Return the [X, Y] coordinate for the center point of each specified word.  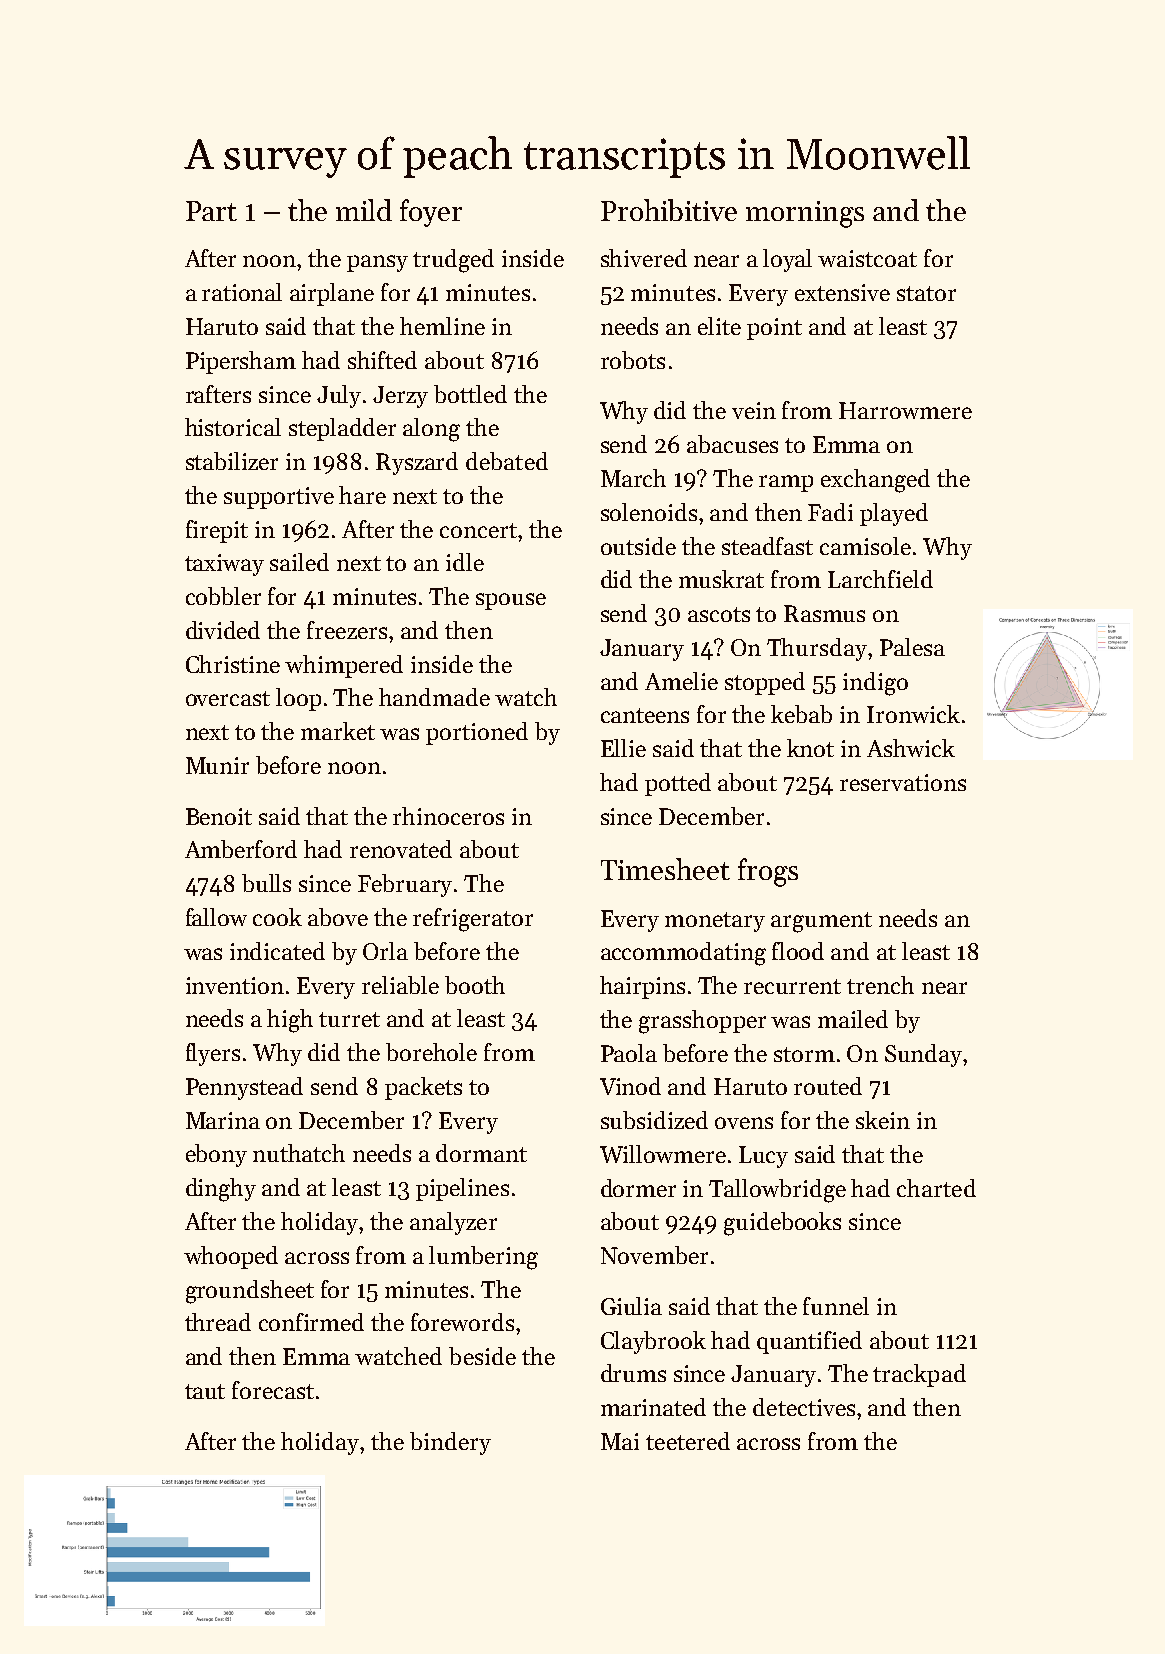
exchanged [875, 481]
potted [678, 784]
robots [633, 360]
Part [211, 211]
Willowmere [663, 1154]
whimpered [344, 666]
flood [798, 951]
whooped [231, 1257]
